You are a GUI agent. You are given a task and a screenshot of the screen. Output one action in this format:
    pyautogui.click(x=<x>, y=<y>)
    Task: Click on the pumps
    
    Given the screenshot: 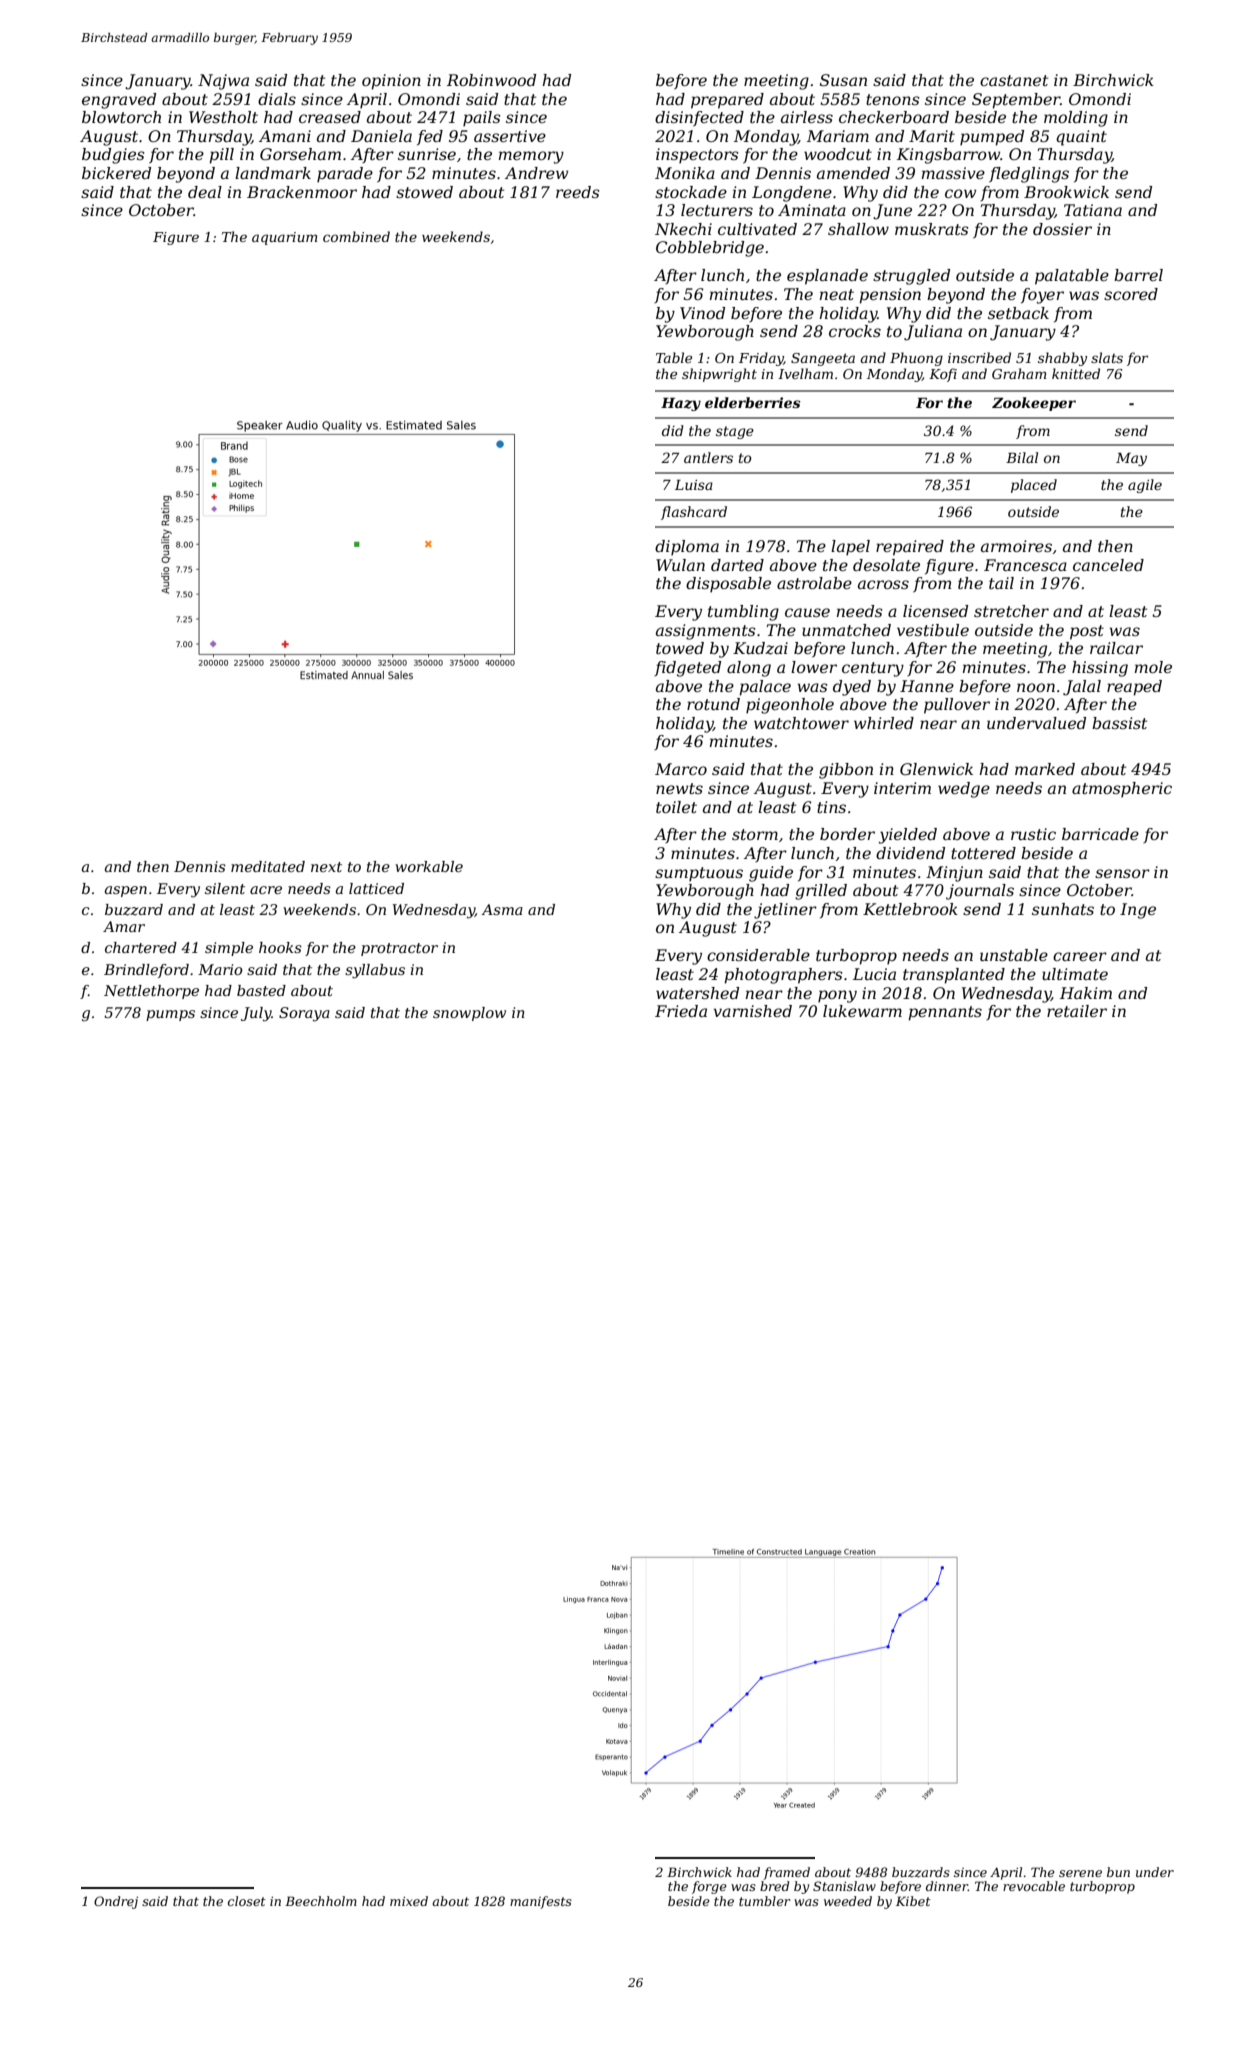 What is the action you would take?
    pyautogui.click(x=170, y=1015)
